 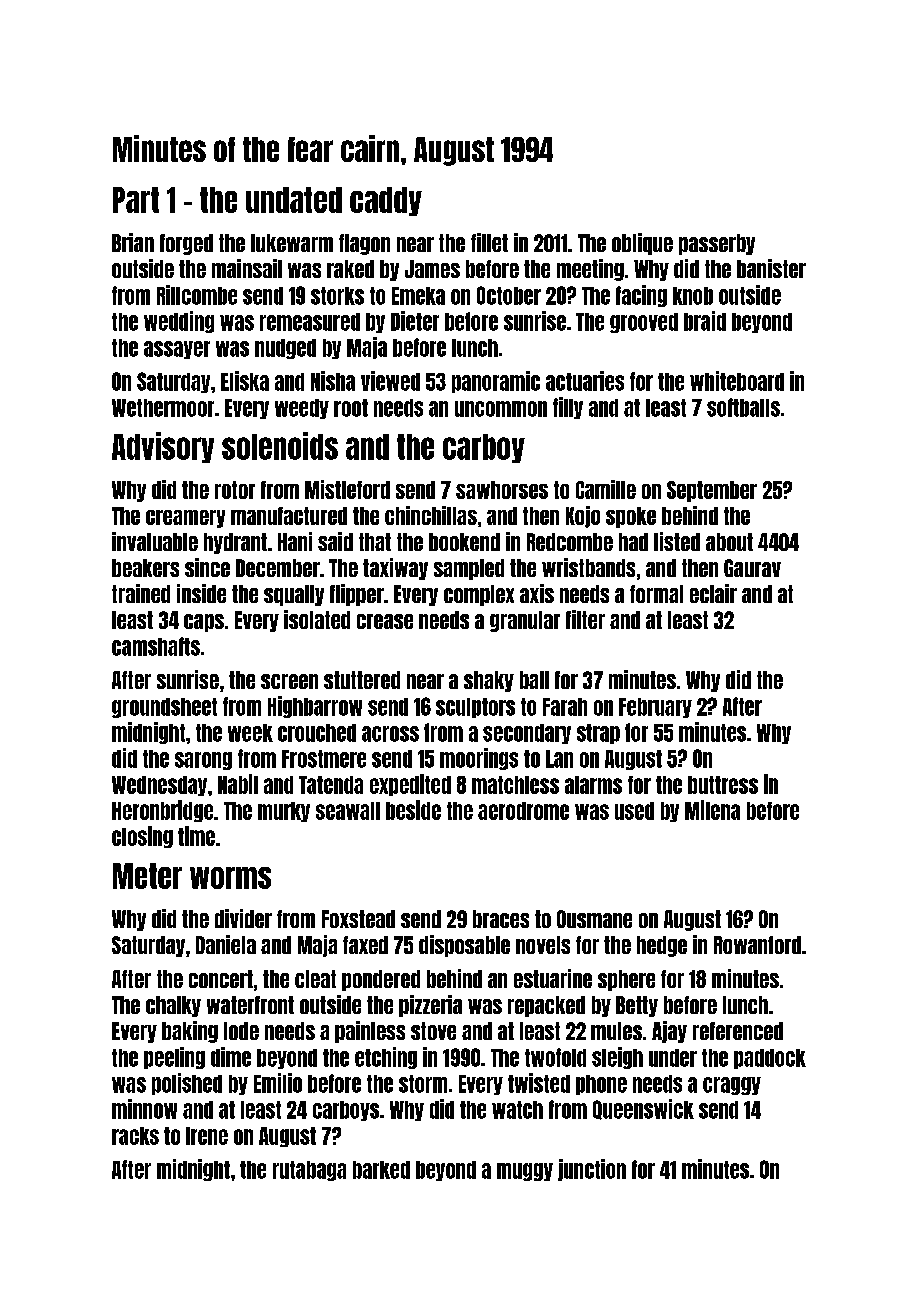 What do you see at coordinates (752, 568) in the screenshot?
I see `Gaurav` at bounding box center [752, 568].
